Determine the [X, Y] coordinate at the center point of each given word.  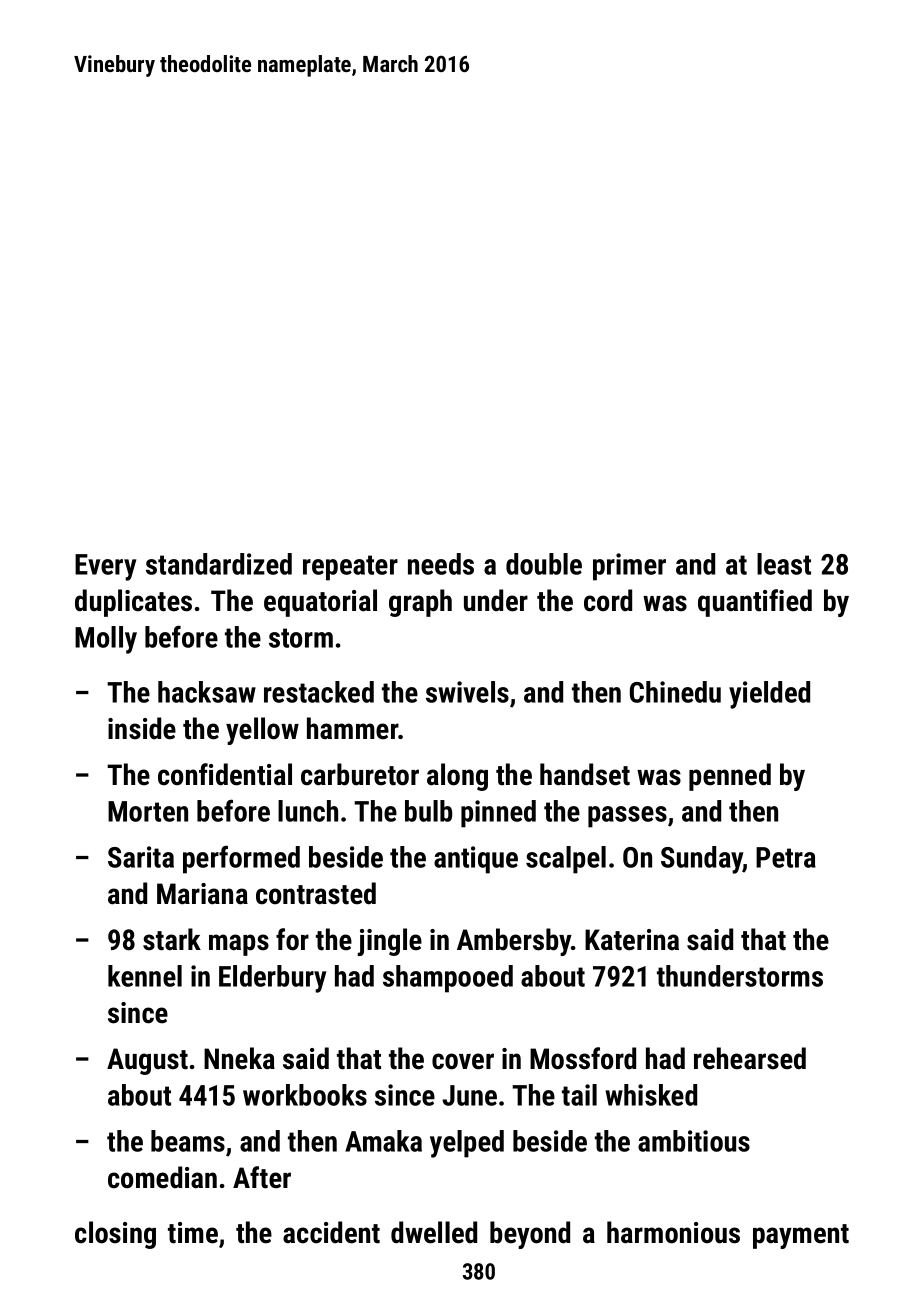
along [457, 777]
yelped [467, 1144]
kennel [145, 976]
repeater [350, 568]
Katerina [632, 940]
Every [106, 567]
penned [730, 777]
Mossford [583, 1058]
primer [629, 567]
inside [142, 728]
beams [188, 1141]
